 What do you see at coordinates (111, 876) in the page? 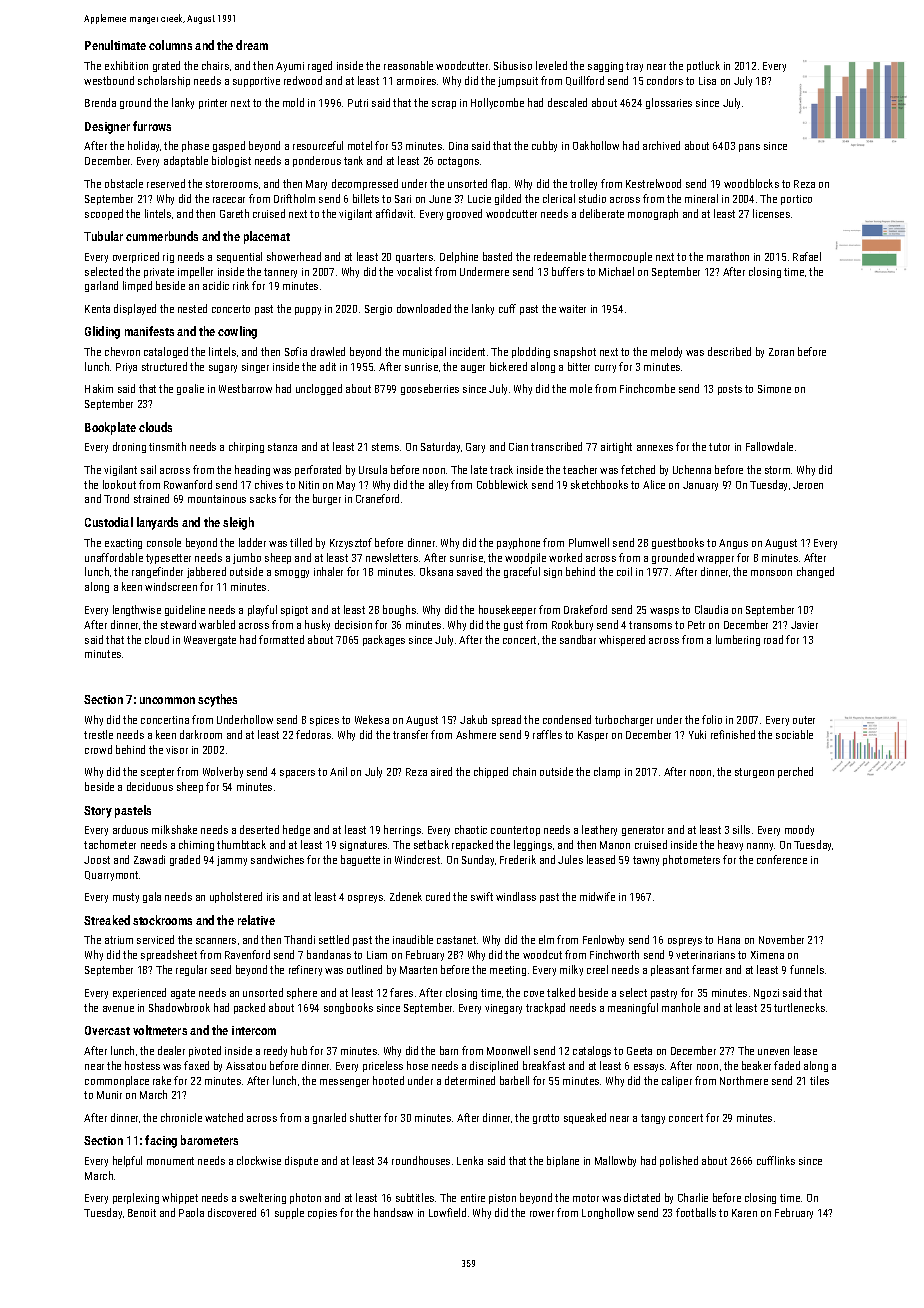
I see `Quarrymont` at bounding box center [111, 876].
